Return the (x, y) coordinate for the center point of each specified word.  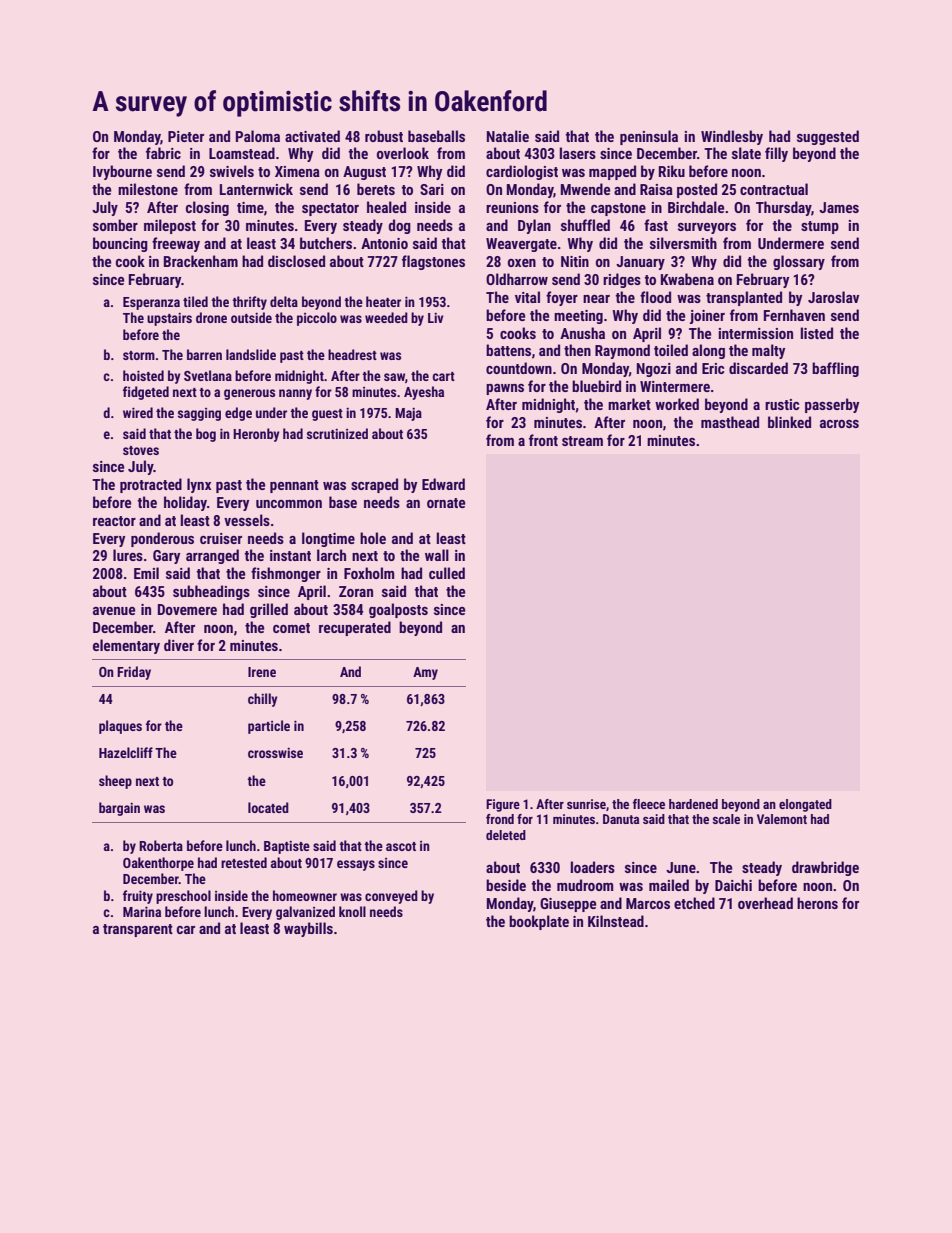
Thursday (784, 208)
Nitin (575, 261)
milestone (148, 189)
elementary (126, 646)
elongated (805, 805)
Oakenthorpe (158, 864)
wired (138, 412)
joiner (707, 317)
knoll (352, 911)
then (577, 350)
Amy (425, 673)
